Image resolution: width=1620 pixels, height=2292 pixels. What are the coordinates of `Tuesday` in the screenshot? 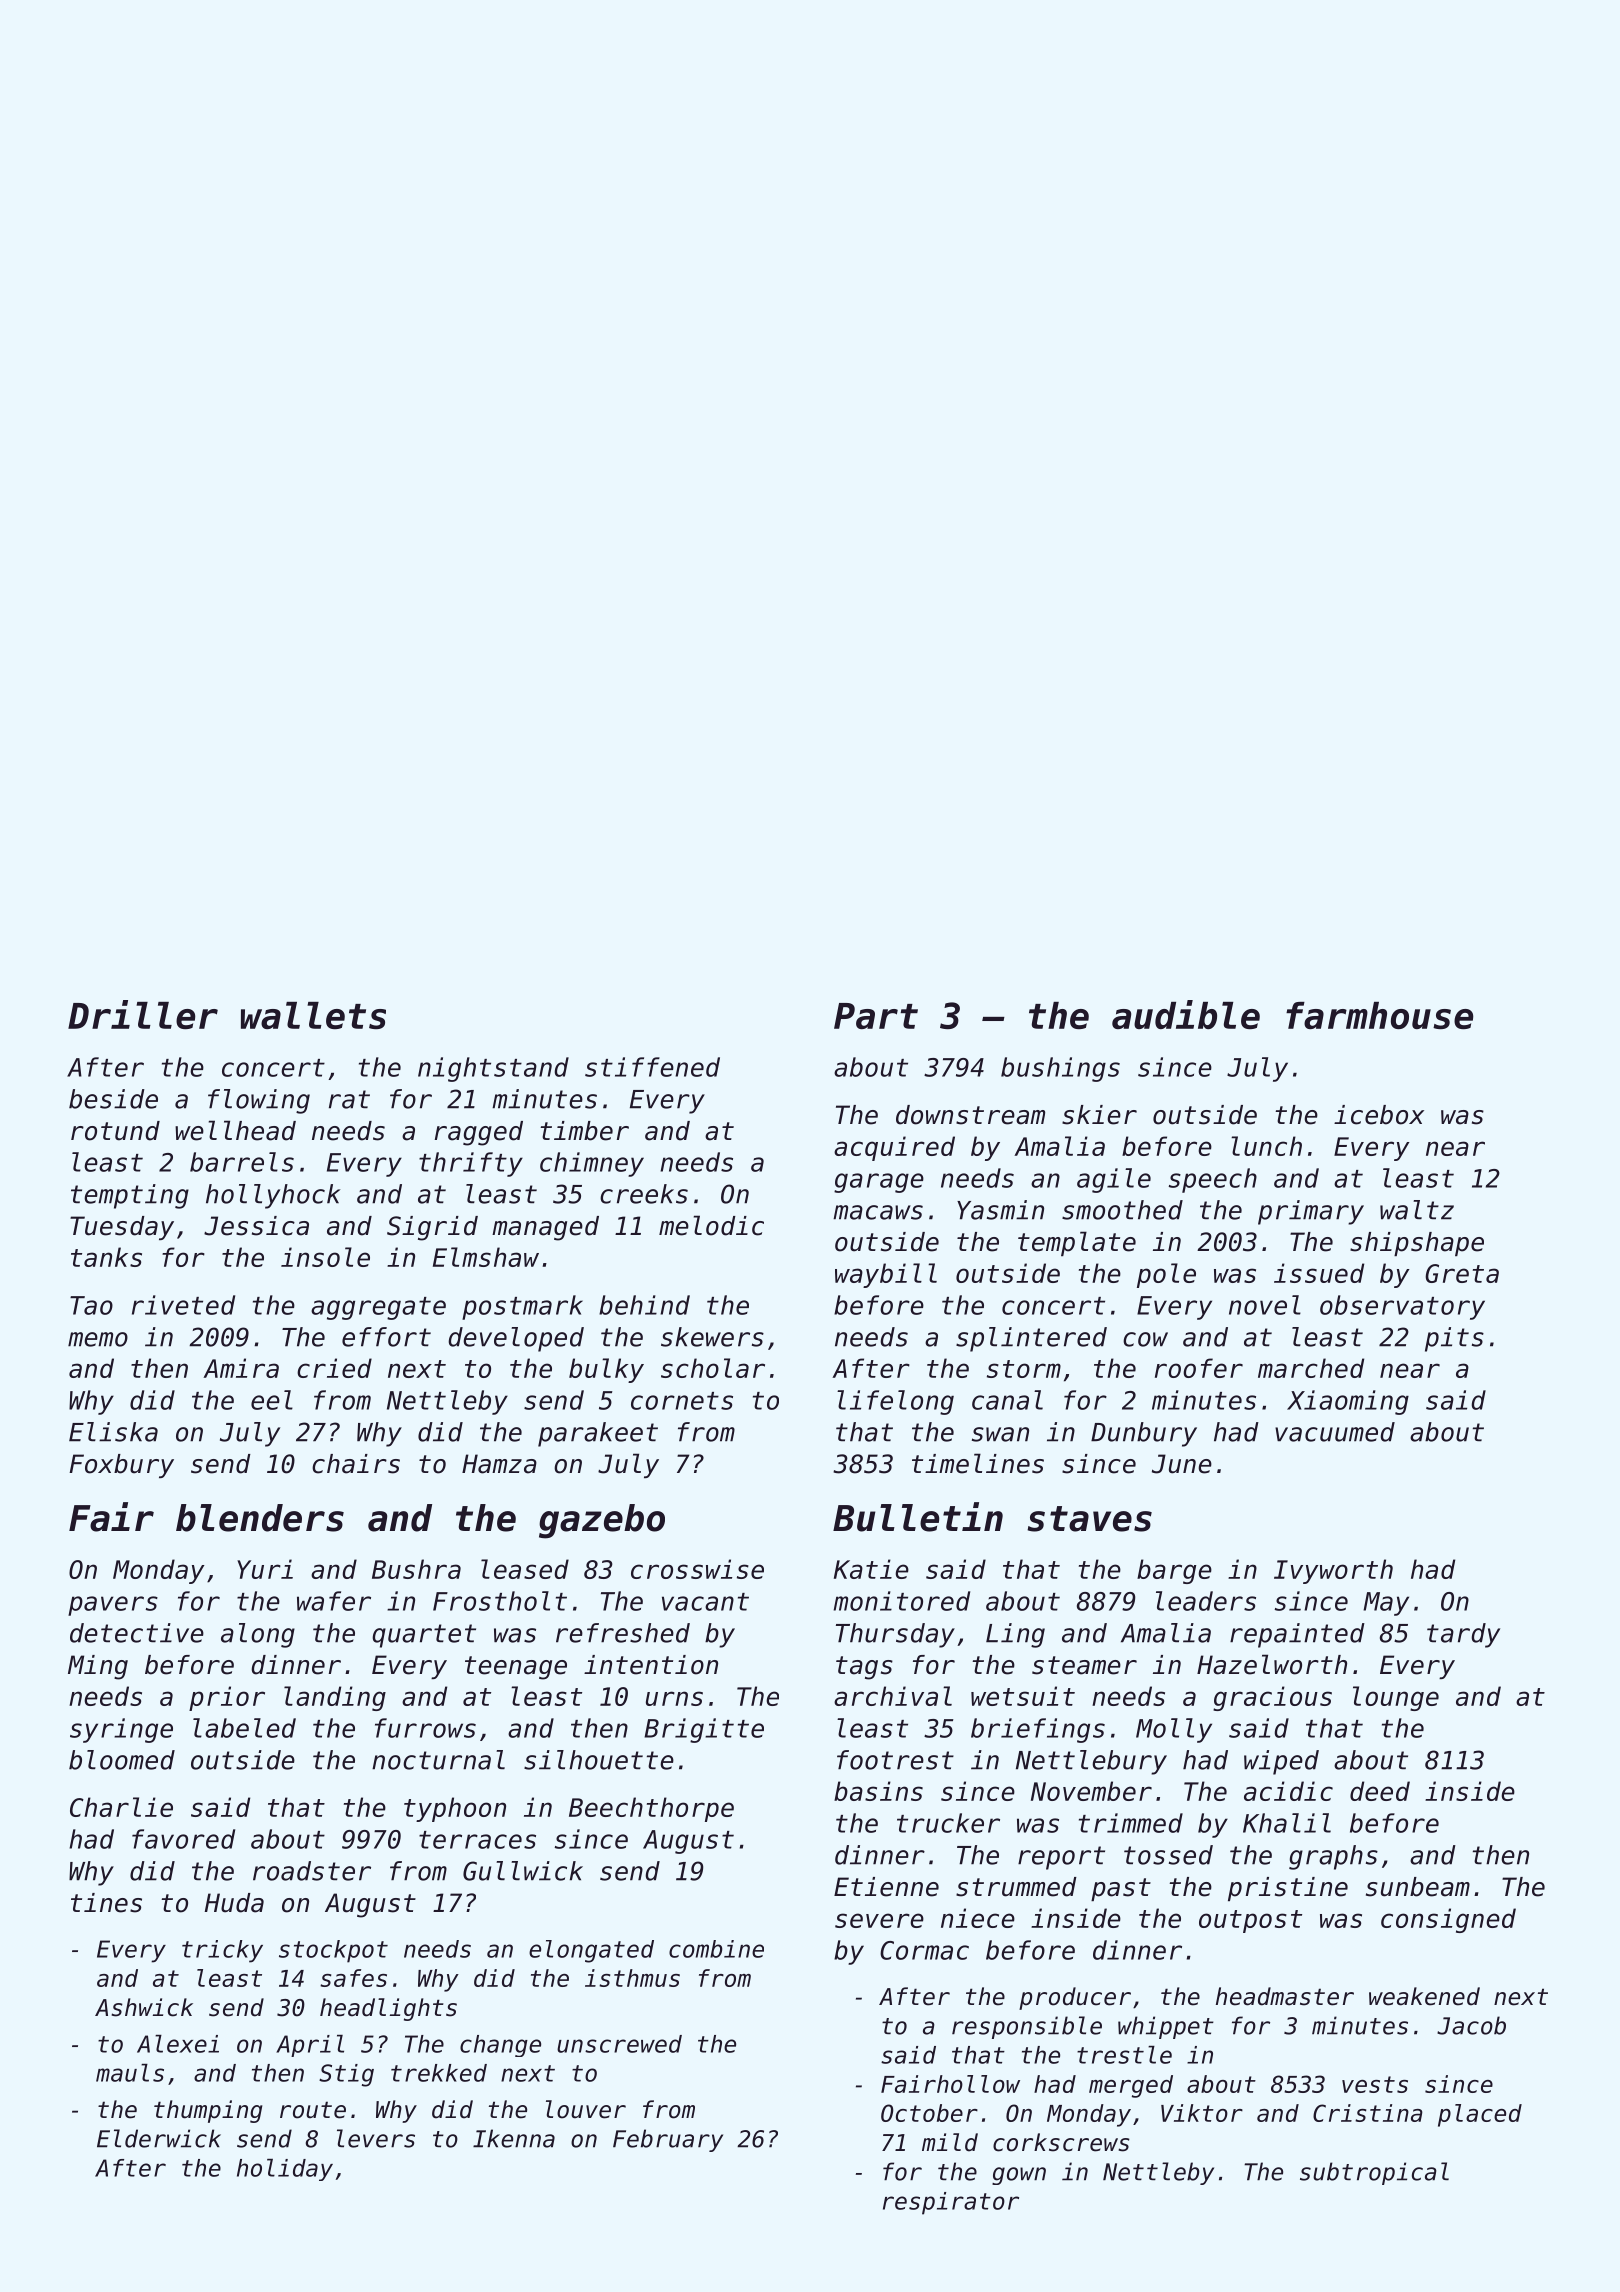 It's located at (122, 1228).
